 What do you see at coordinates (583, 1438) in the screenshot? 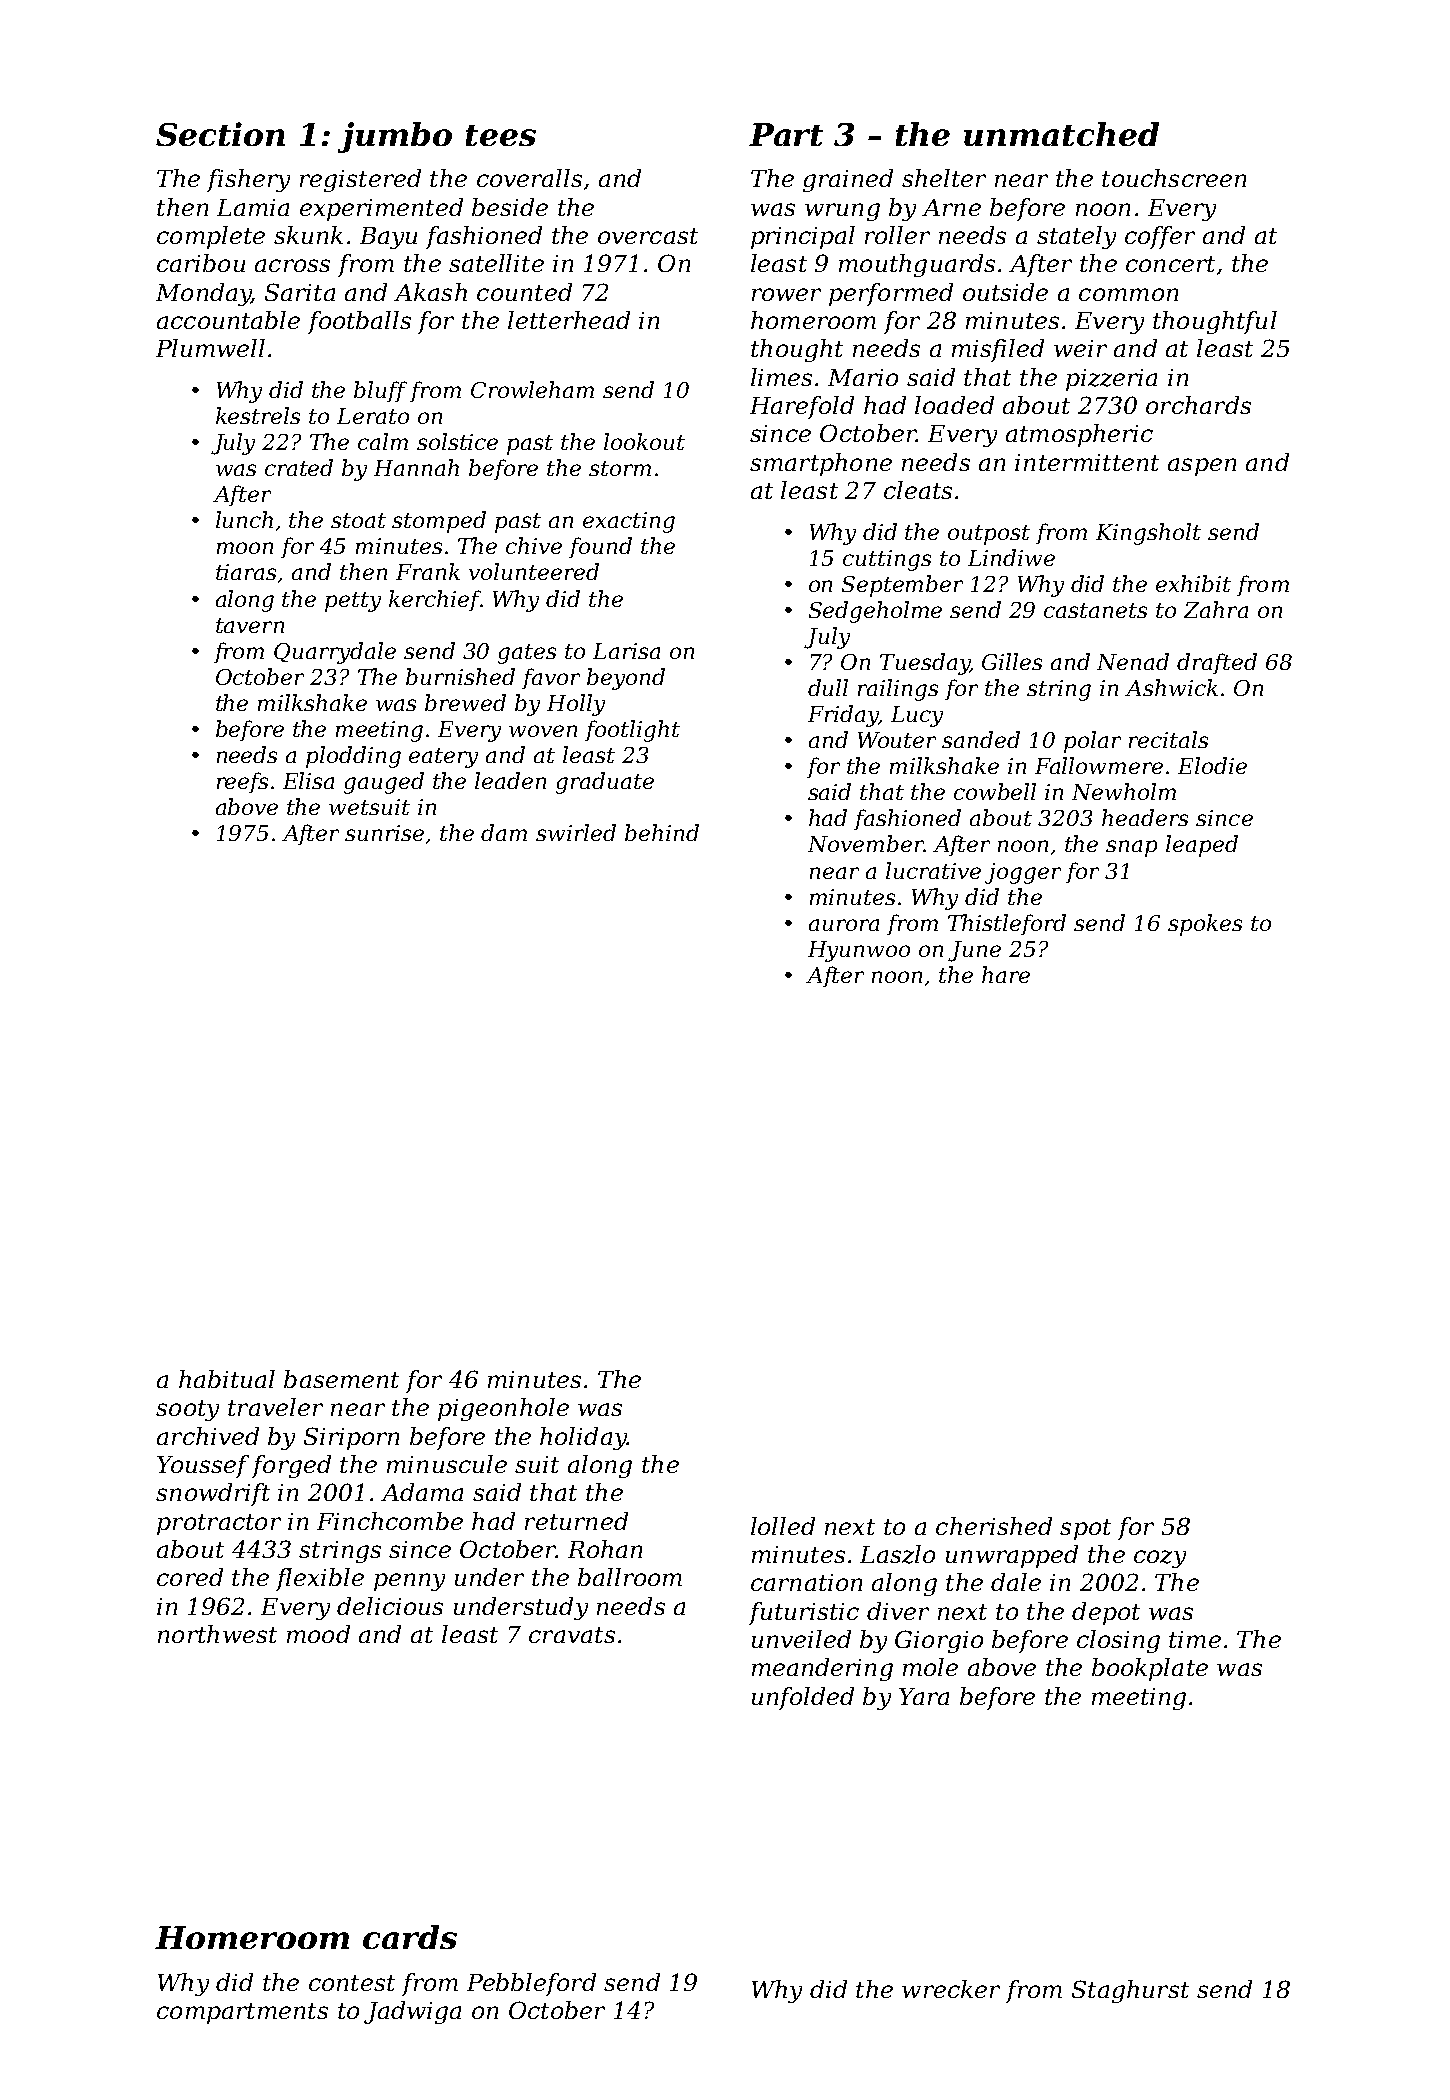
I see `holiday` at bounding box center [583, 1438].
